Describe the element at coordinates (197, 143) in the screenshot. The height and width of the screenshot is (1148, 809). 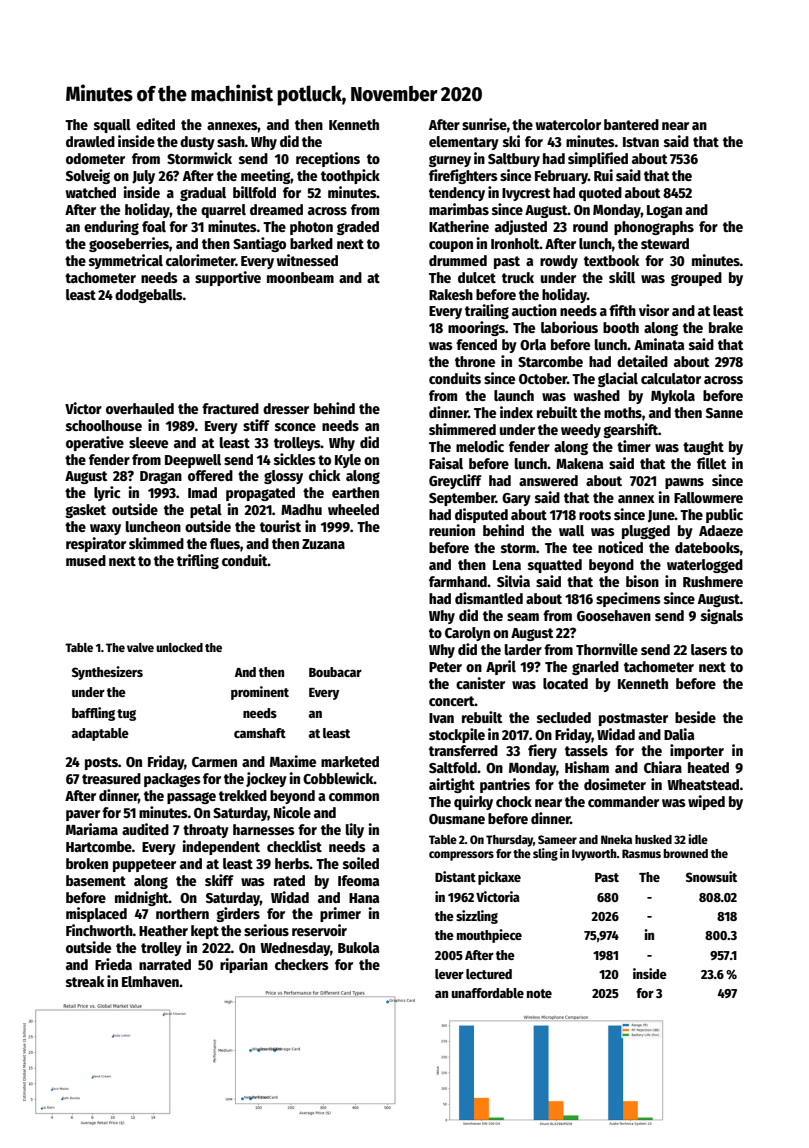
I see `dusty` at that location.
